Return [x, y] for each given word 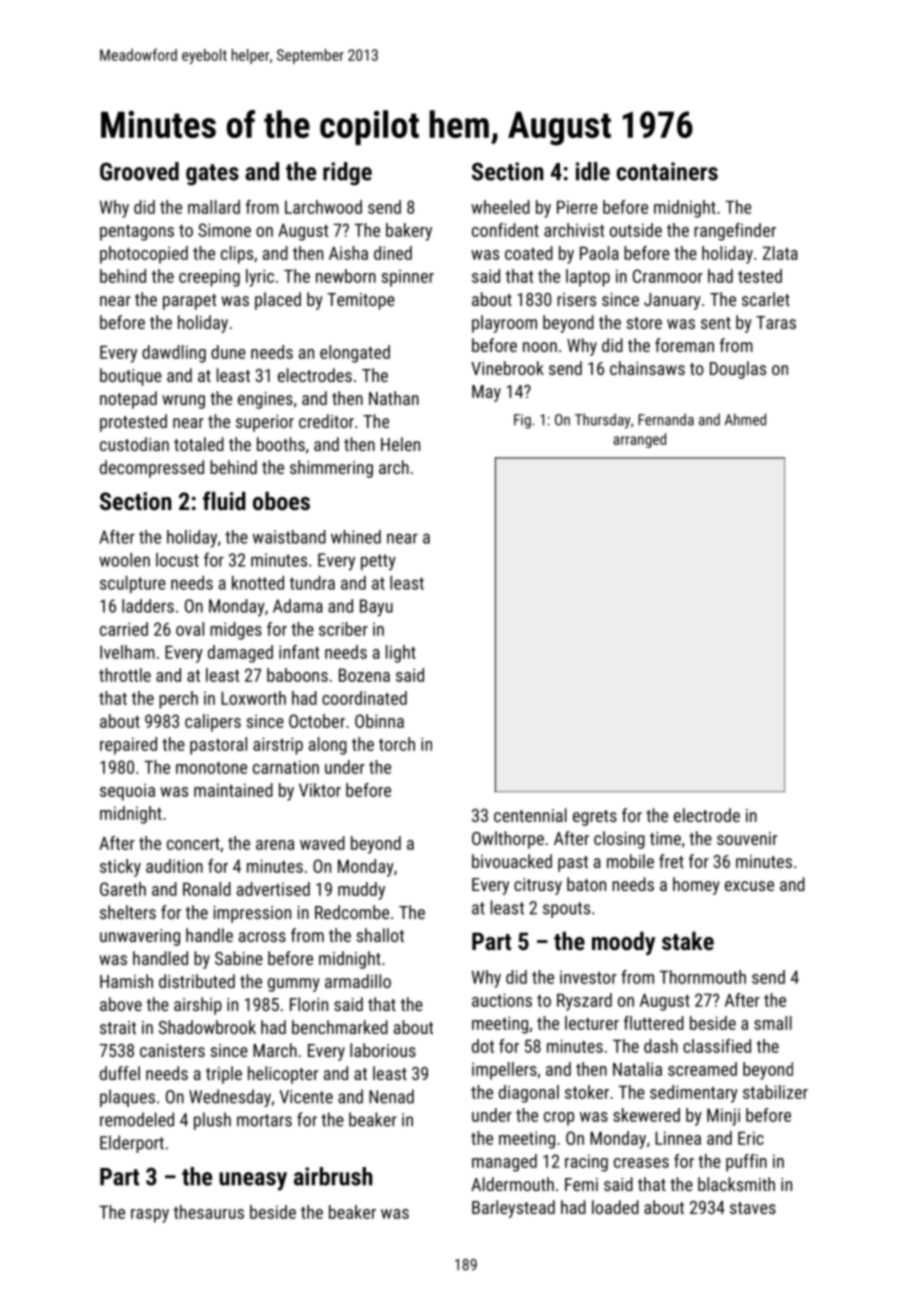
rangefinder [735, 232]
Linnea [678, 1138]
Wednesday [230, 1098]
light [401, 654]
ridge [347, 174]
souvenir [747, 838]
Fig [522, 421]
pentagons [137, 233]
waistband [289, 537]
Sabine [239, 958]
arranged [639, 440]
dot [483, 1046]
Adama [298, 606]
